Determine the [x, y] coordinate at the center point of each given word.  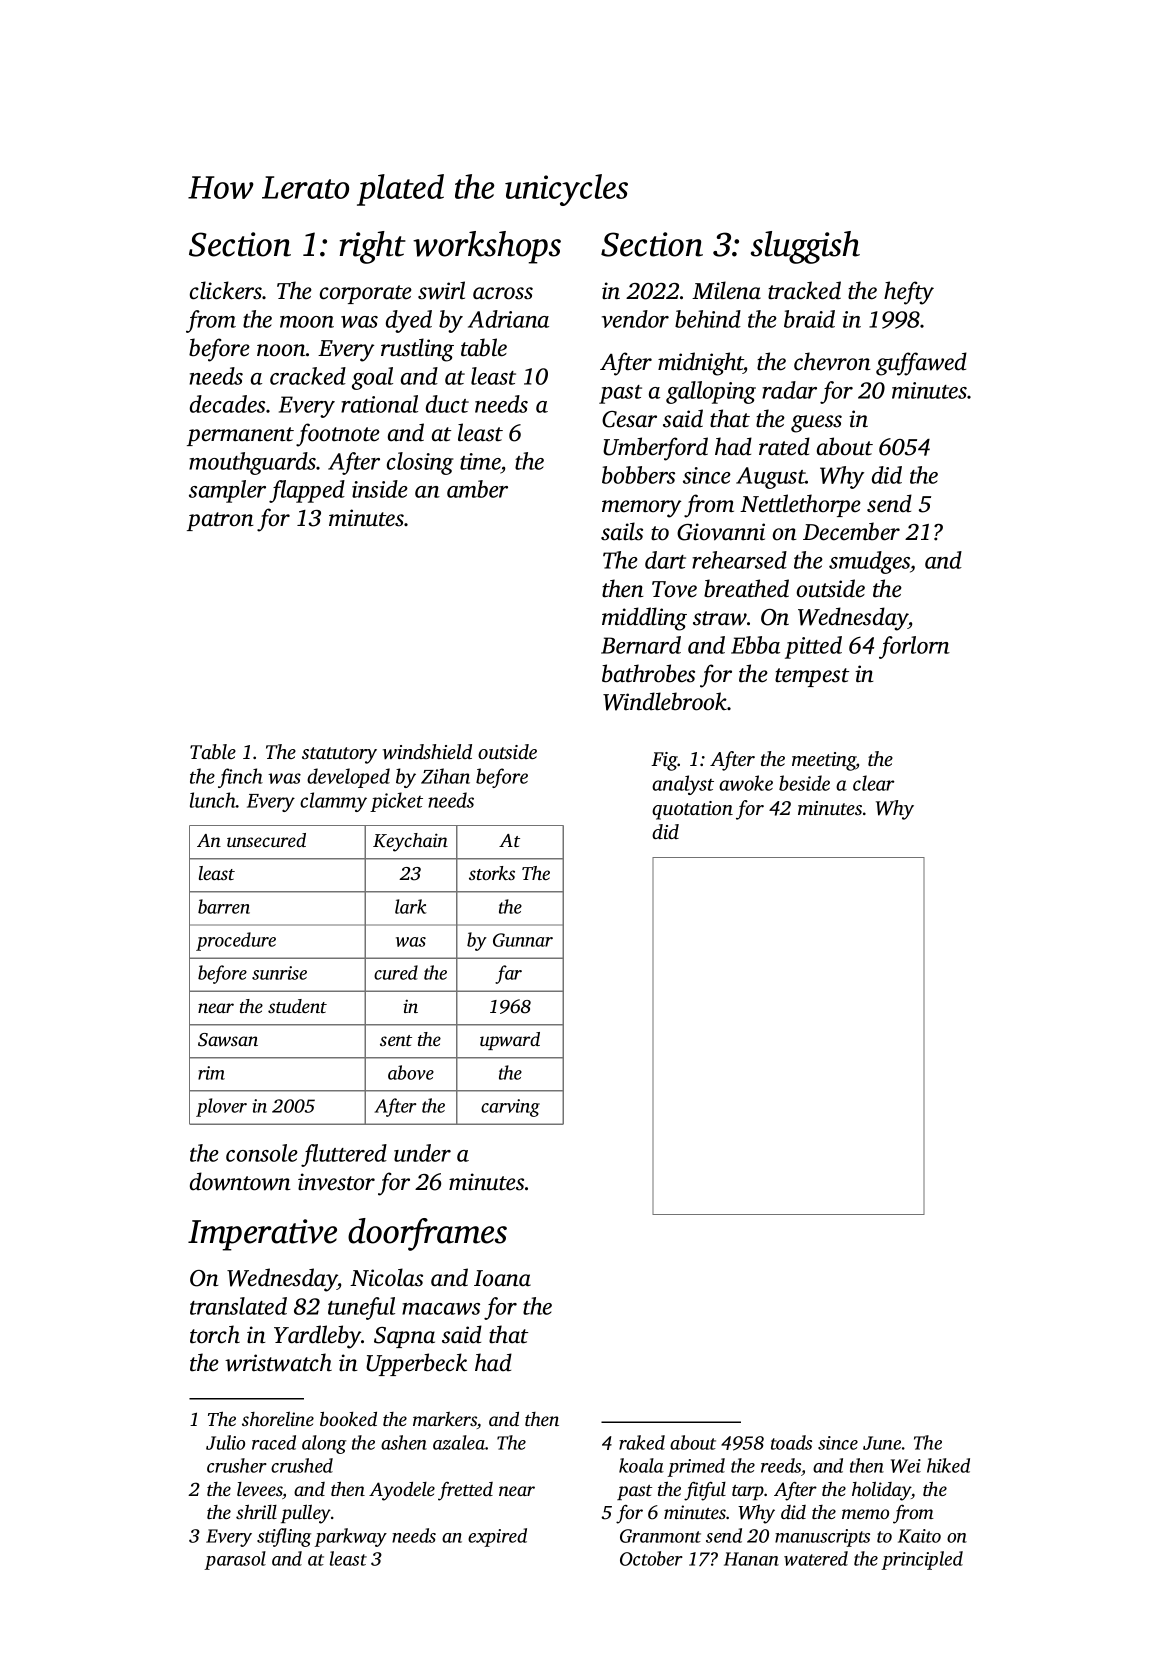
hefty [909, 293]
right [372, 247]
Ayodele [402, 1491]
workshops [487, 247]
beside [804, 783]
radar [789, 390]
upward [510, 1041]
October [651, 1558]
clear [873, 783]
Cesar [629, 419]
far [508, 974]
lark [411, 906]
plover [221, 1107]
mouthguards [252, 463]
